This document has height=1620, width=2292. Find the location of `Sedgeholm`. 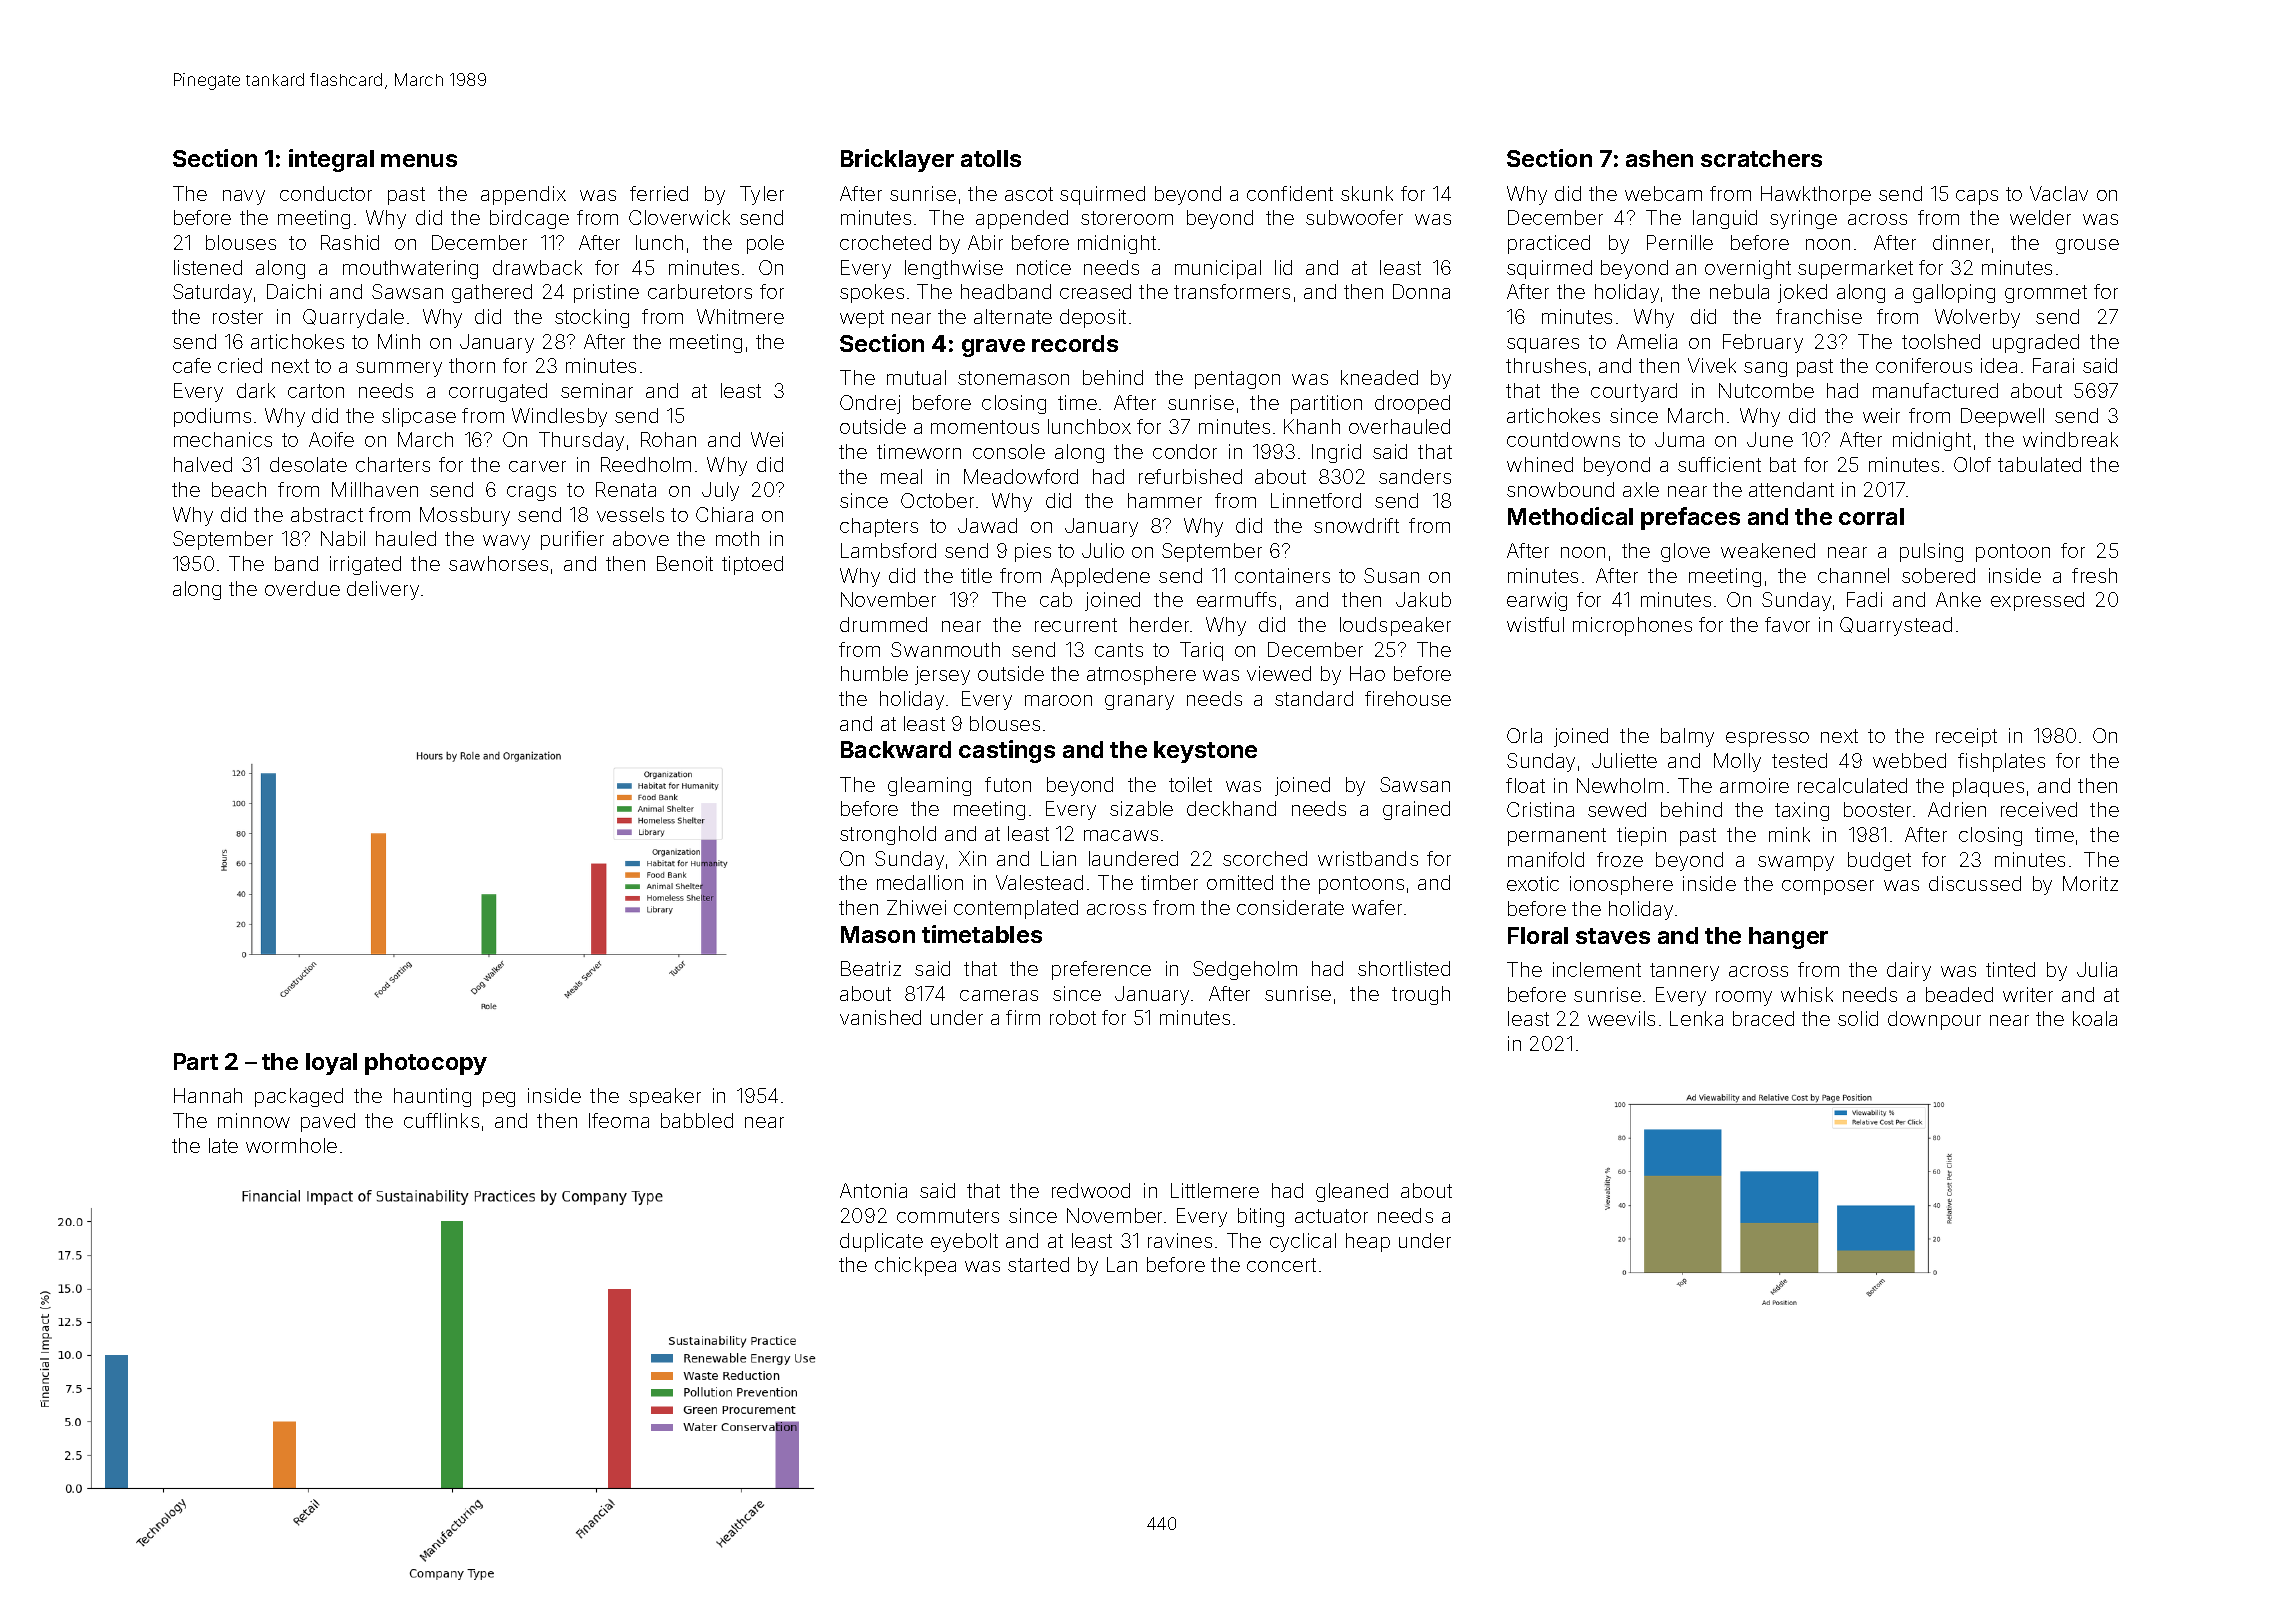

Sedgeholm is located at coordinates (1245, 970).
